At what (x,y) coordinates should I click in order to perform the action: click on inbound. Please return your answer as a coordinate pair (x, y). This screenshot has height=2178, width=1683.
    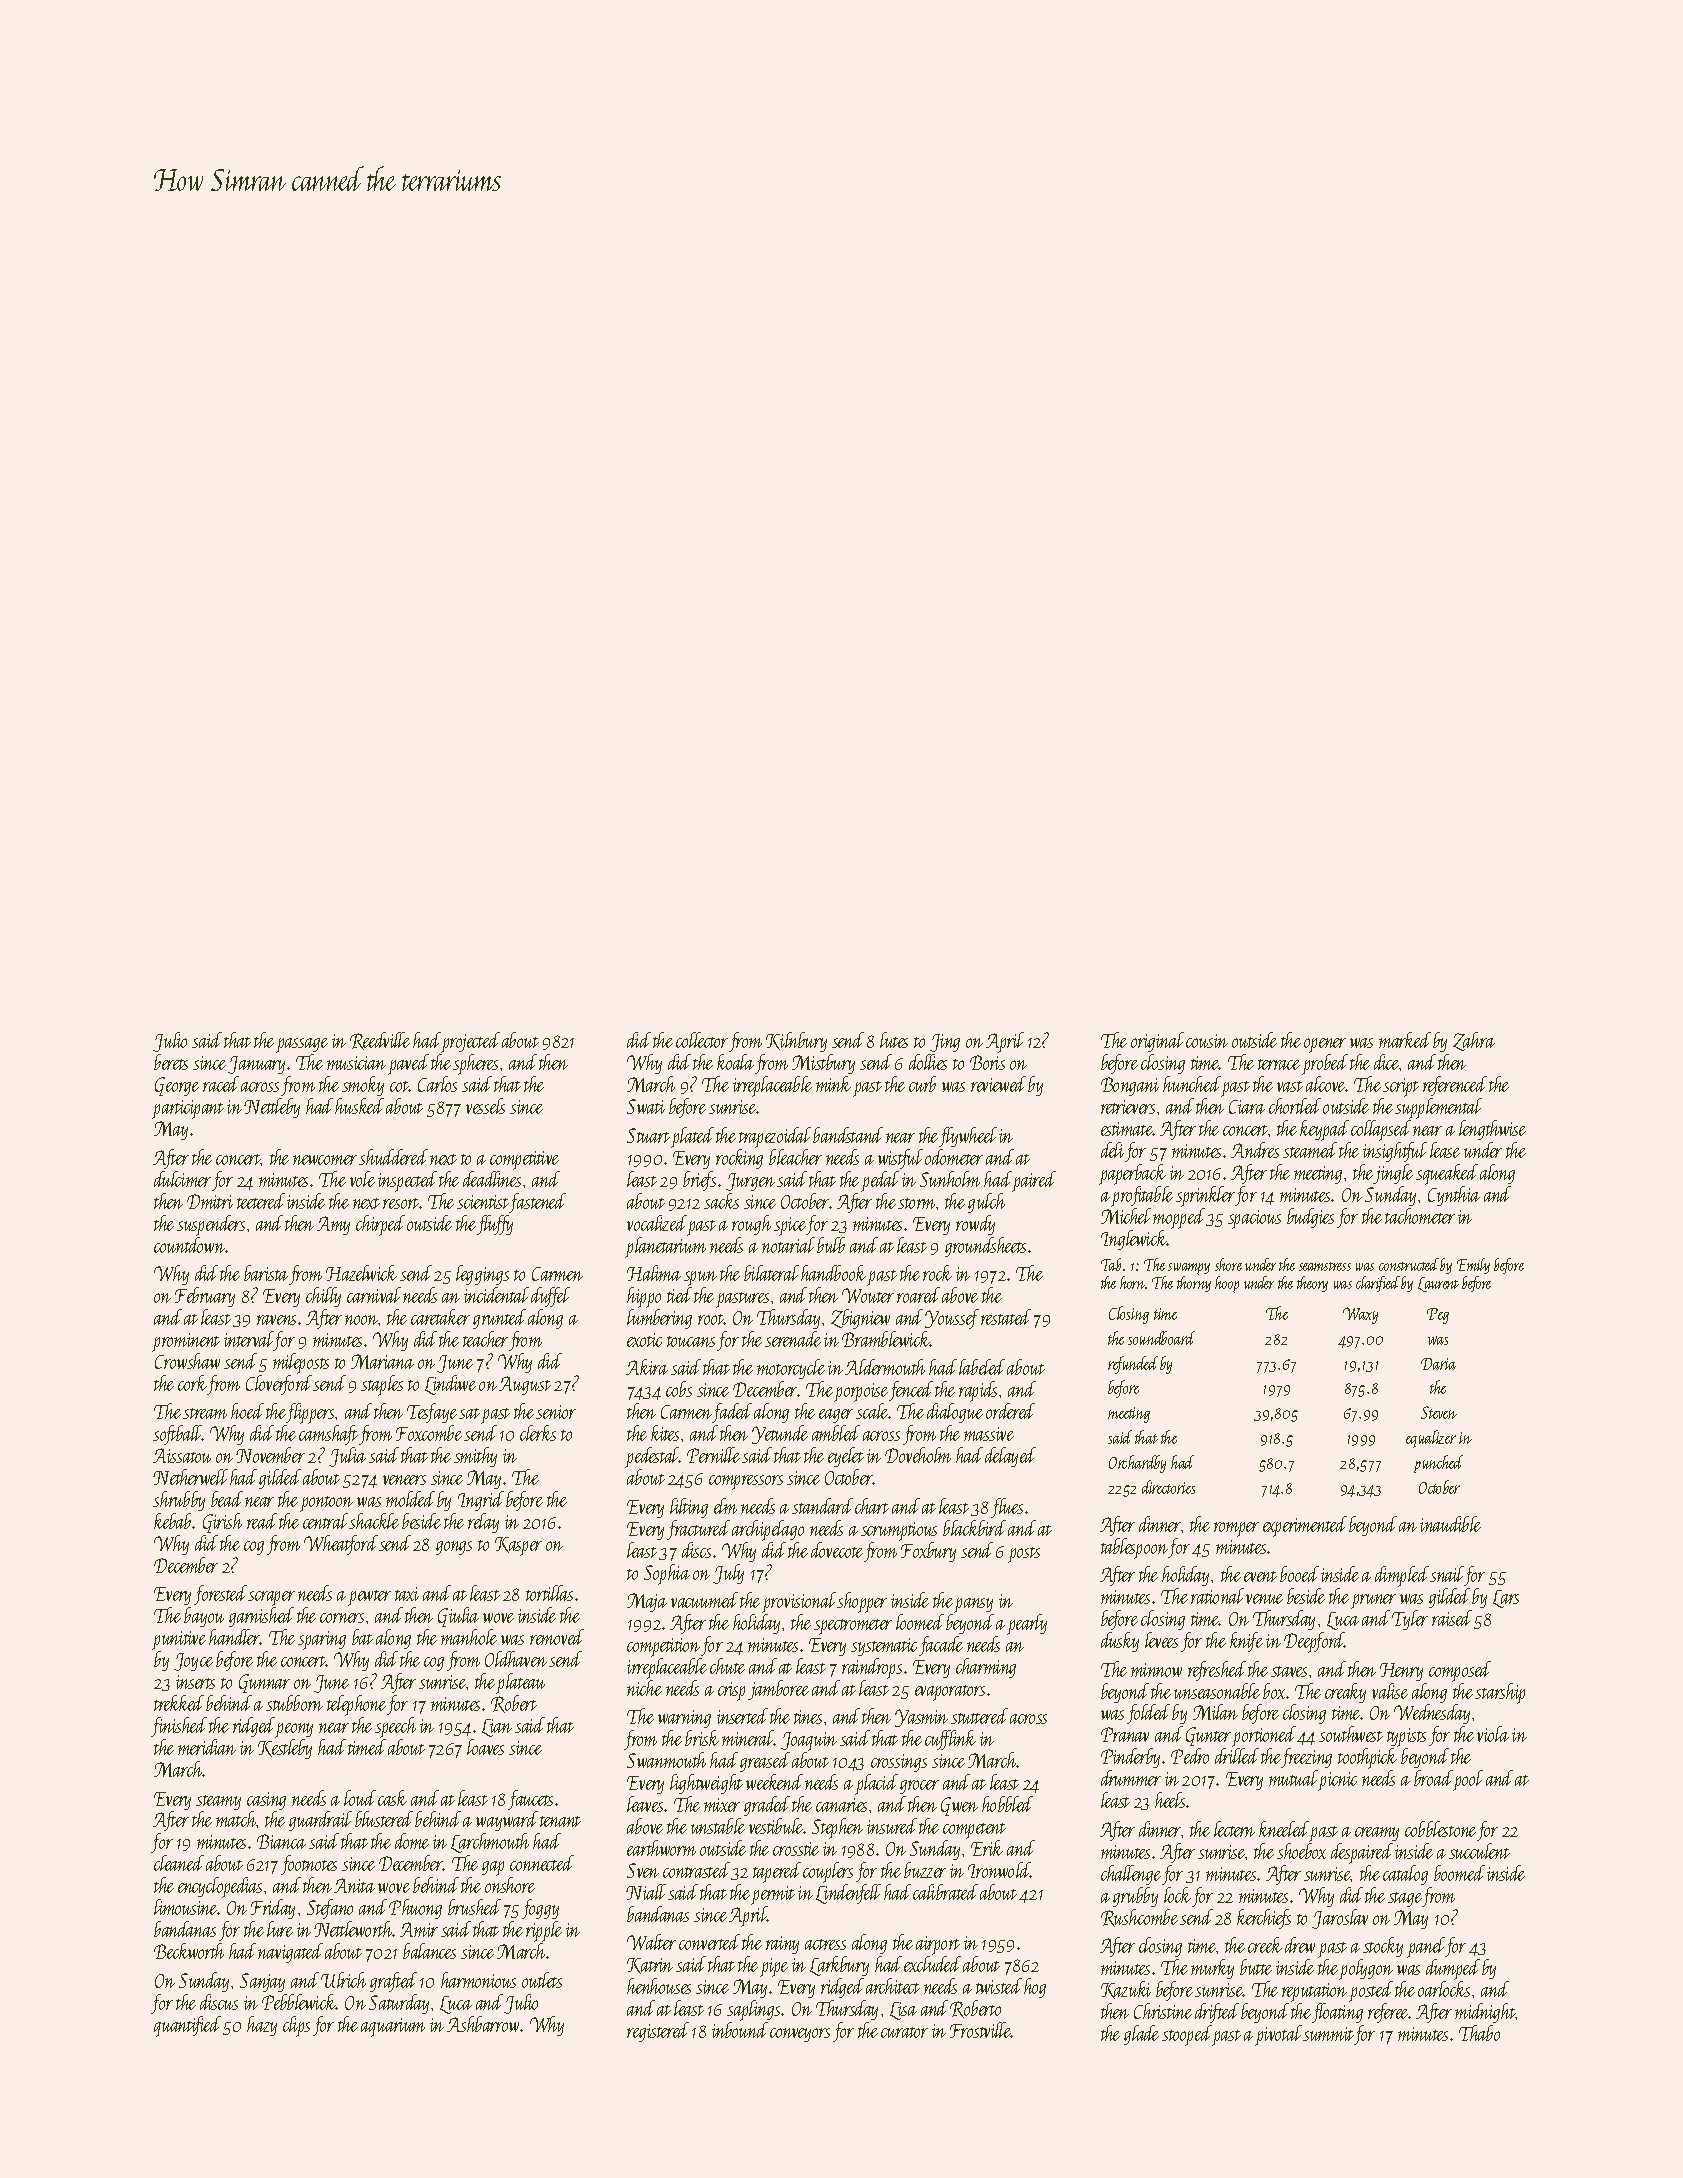
    Looking at the image, I should click on (740, 2030).
